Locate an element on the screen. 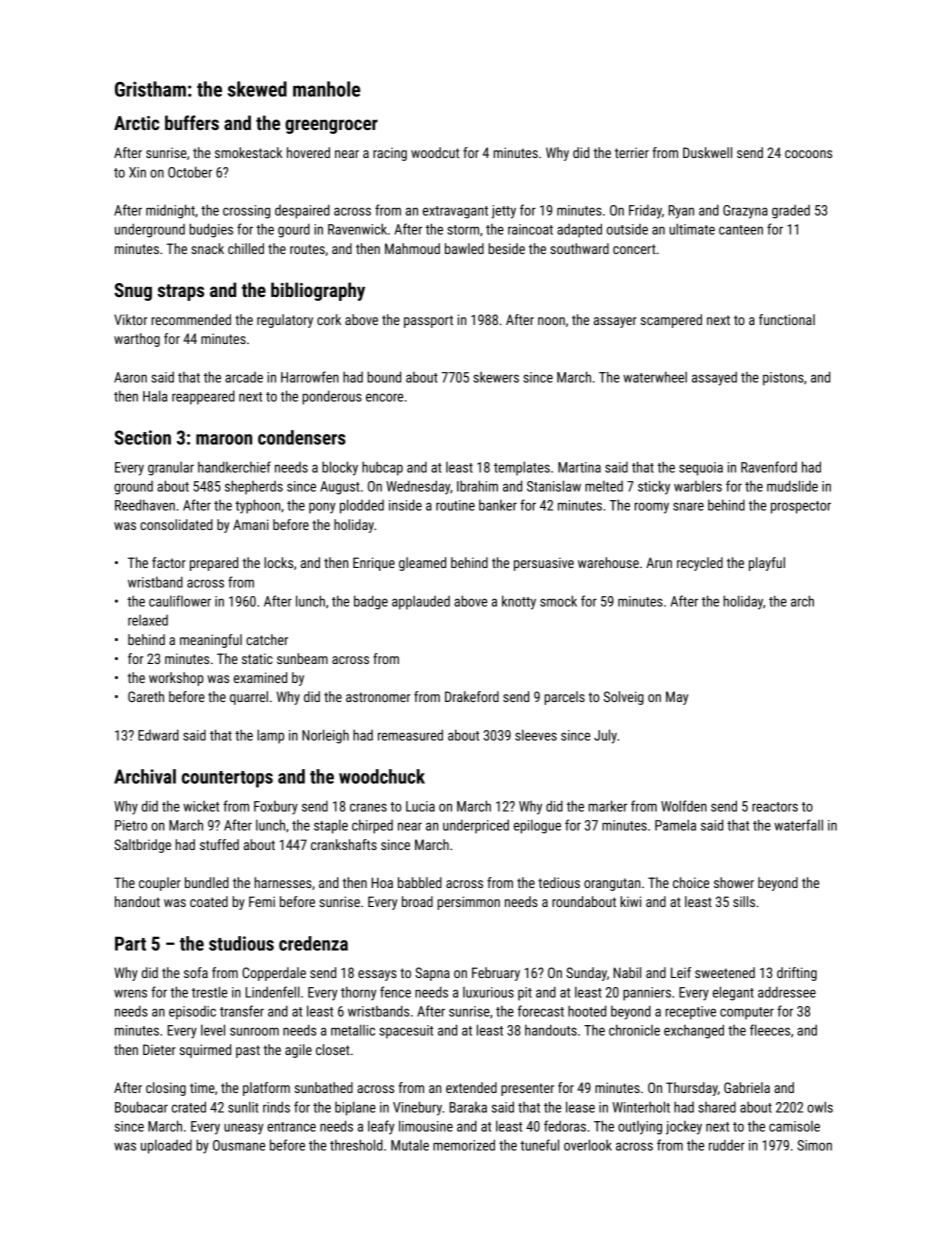 The image size is (952, 1233). ultimate is located at coordinates (692, 229).
